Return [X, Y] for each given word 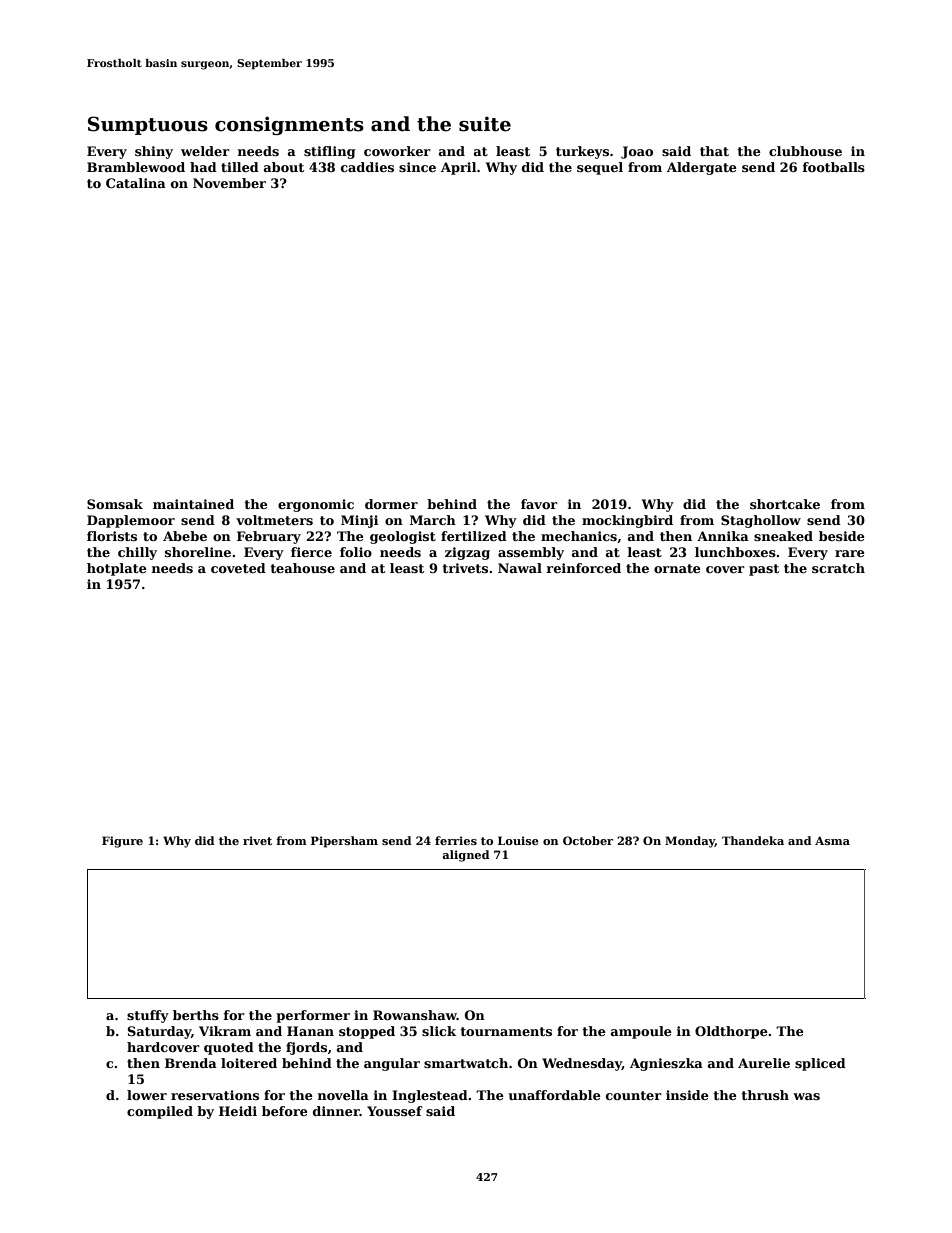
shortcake [785, 504]
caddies [367, 167]
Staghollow [761, 521]
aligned [466, 856]
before [285, 1111]
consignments [289, 125]
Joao [637, 152]
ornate [677, 568]
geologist [403, 537]
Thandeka [753, 840]
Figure [122, 842]
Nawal [520, 568]
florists [112, 536]
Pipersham [344, 842]
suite [485, 124]
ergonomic [316, 505]
